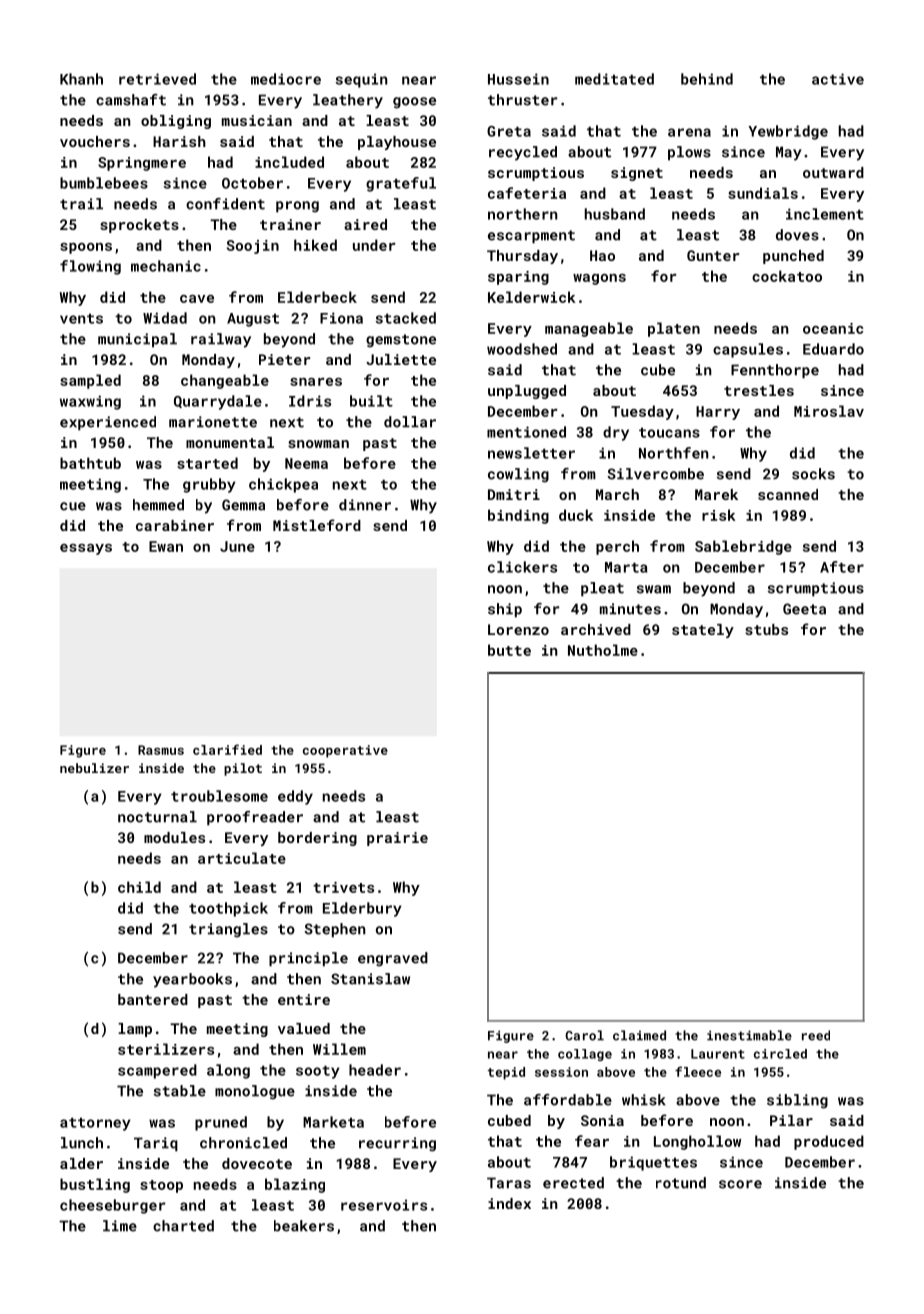 Image resolution: width=924 pixels, height=1314 pixels. I want to click on Widad, so click(165, 318).
